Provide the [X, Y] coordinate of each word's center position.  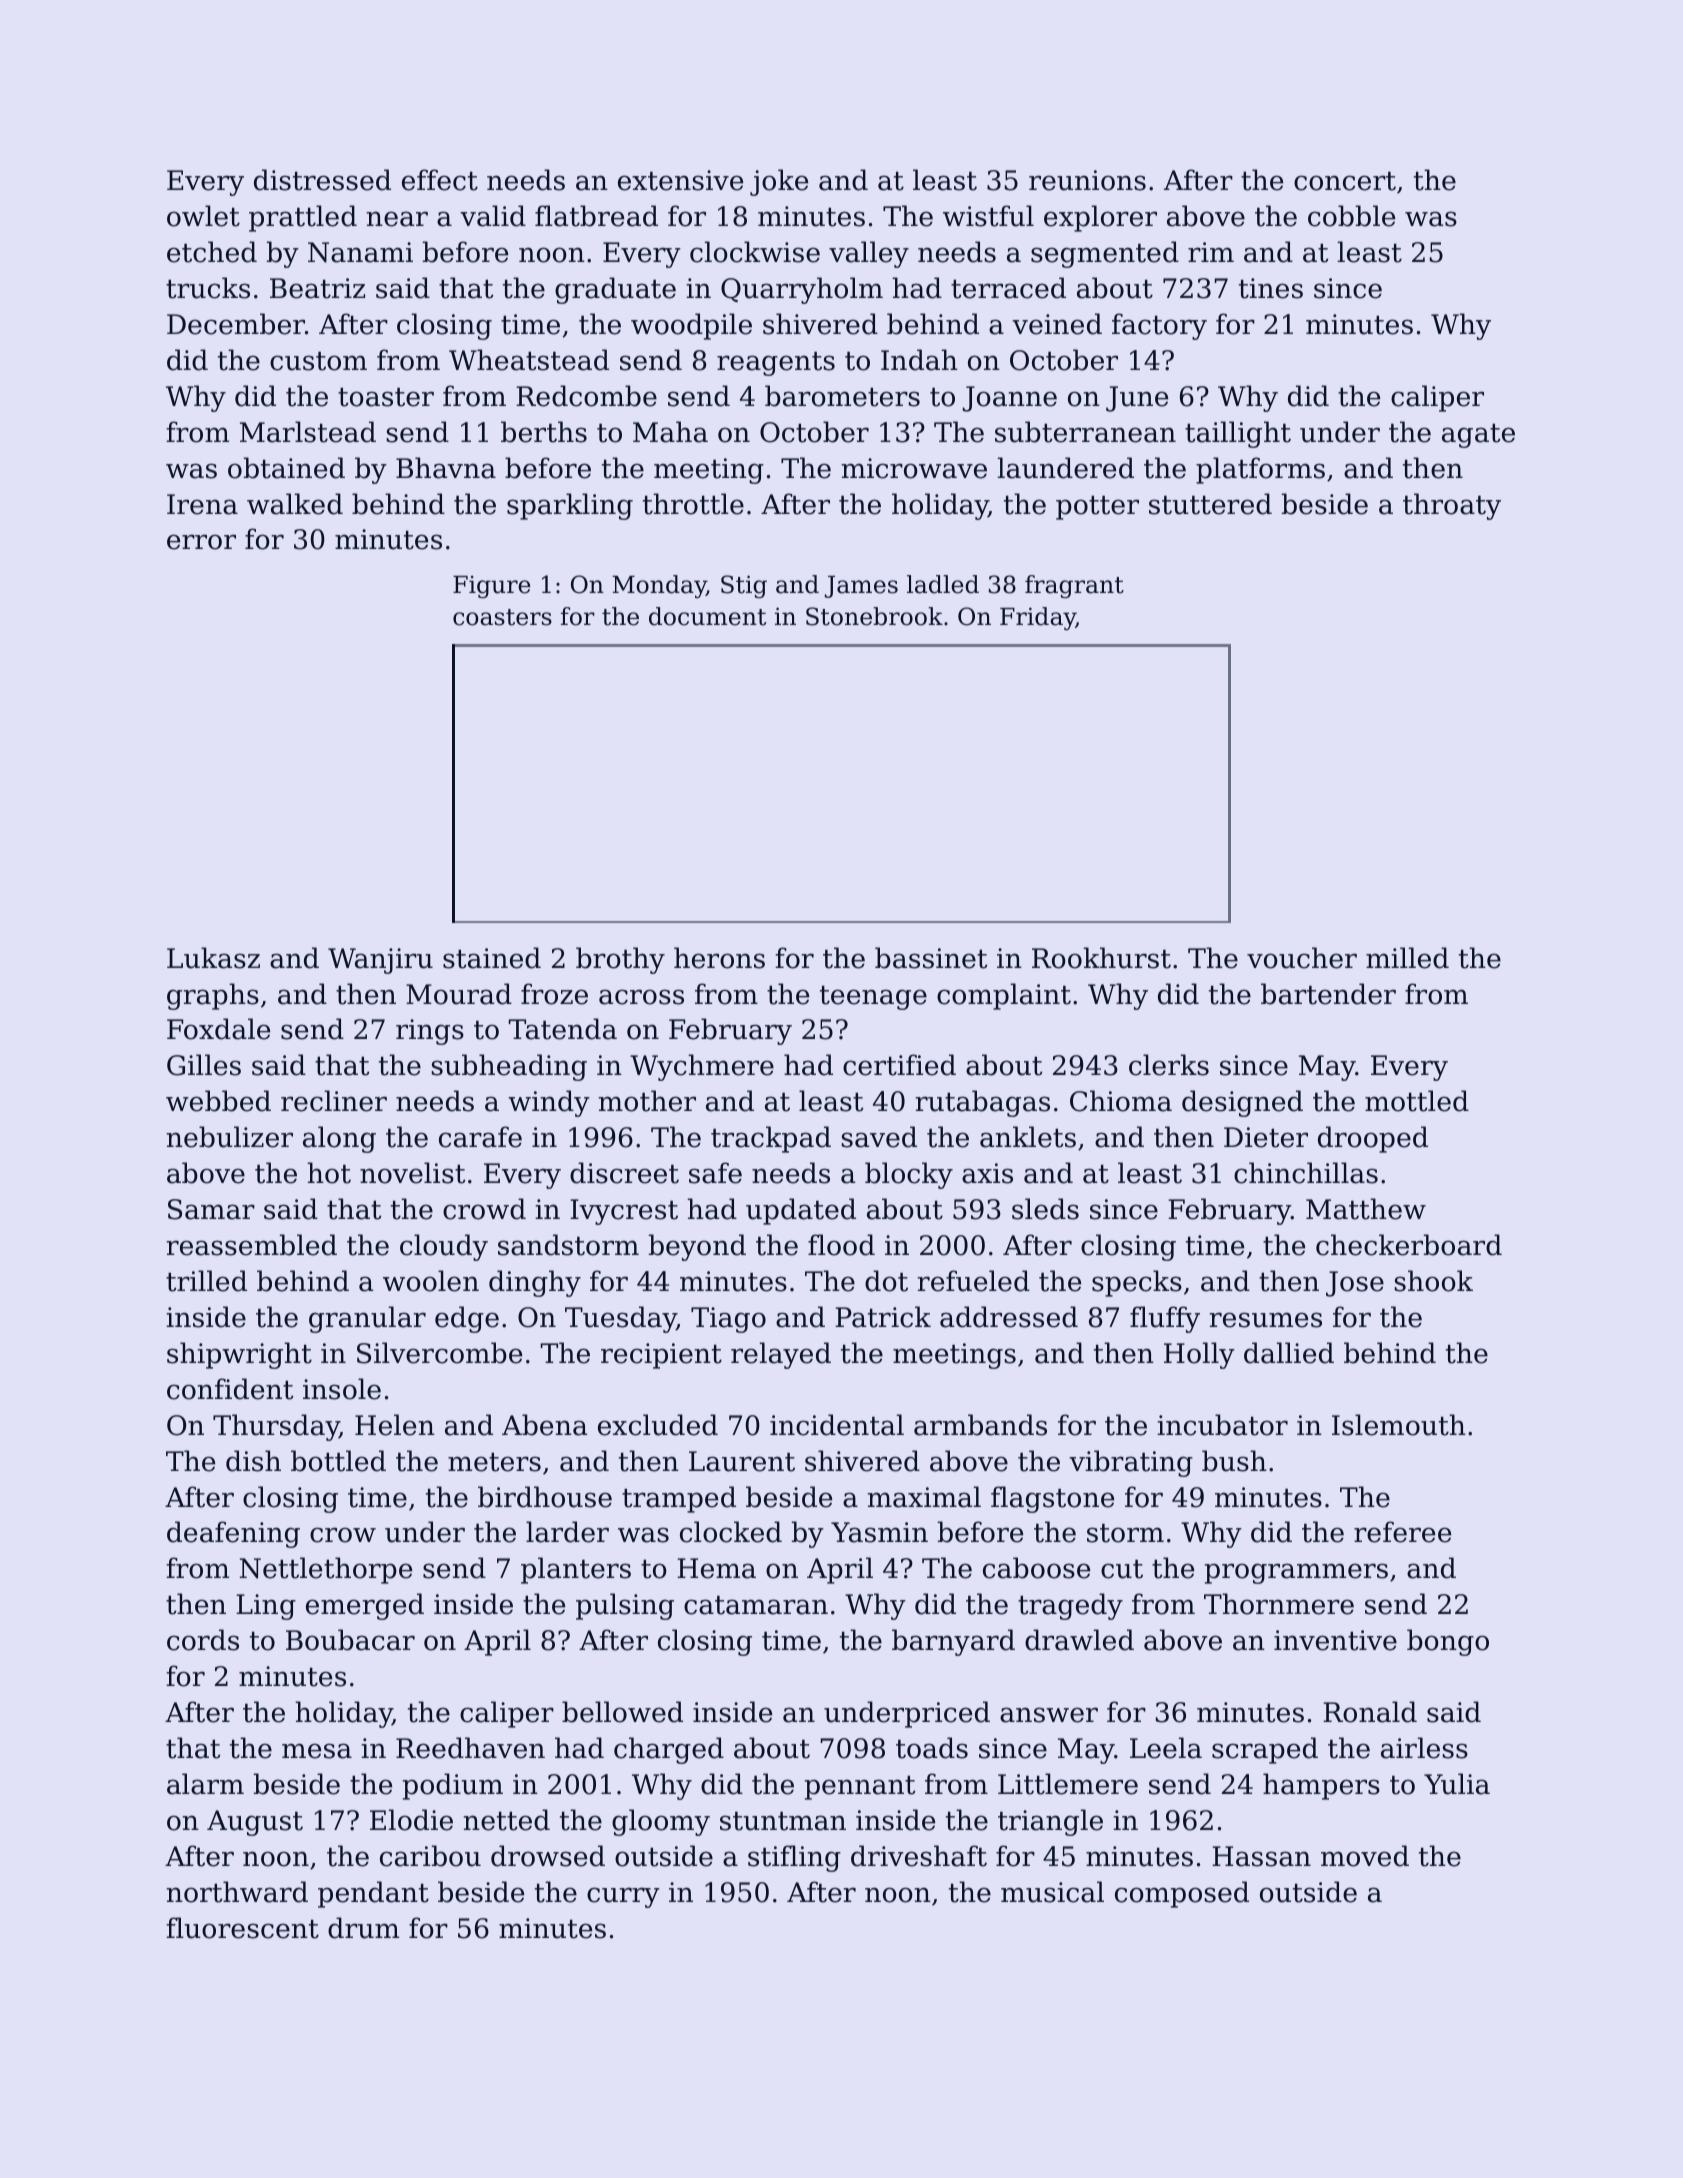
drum [363, 1928]
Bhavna [446, 468]
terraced [1008, 288]
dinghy [535, 1283]
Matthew [1366, 1209]
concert [1345, 181]
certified [899, 1065]
